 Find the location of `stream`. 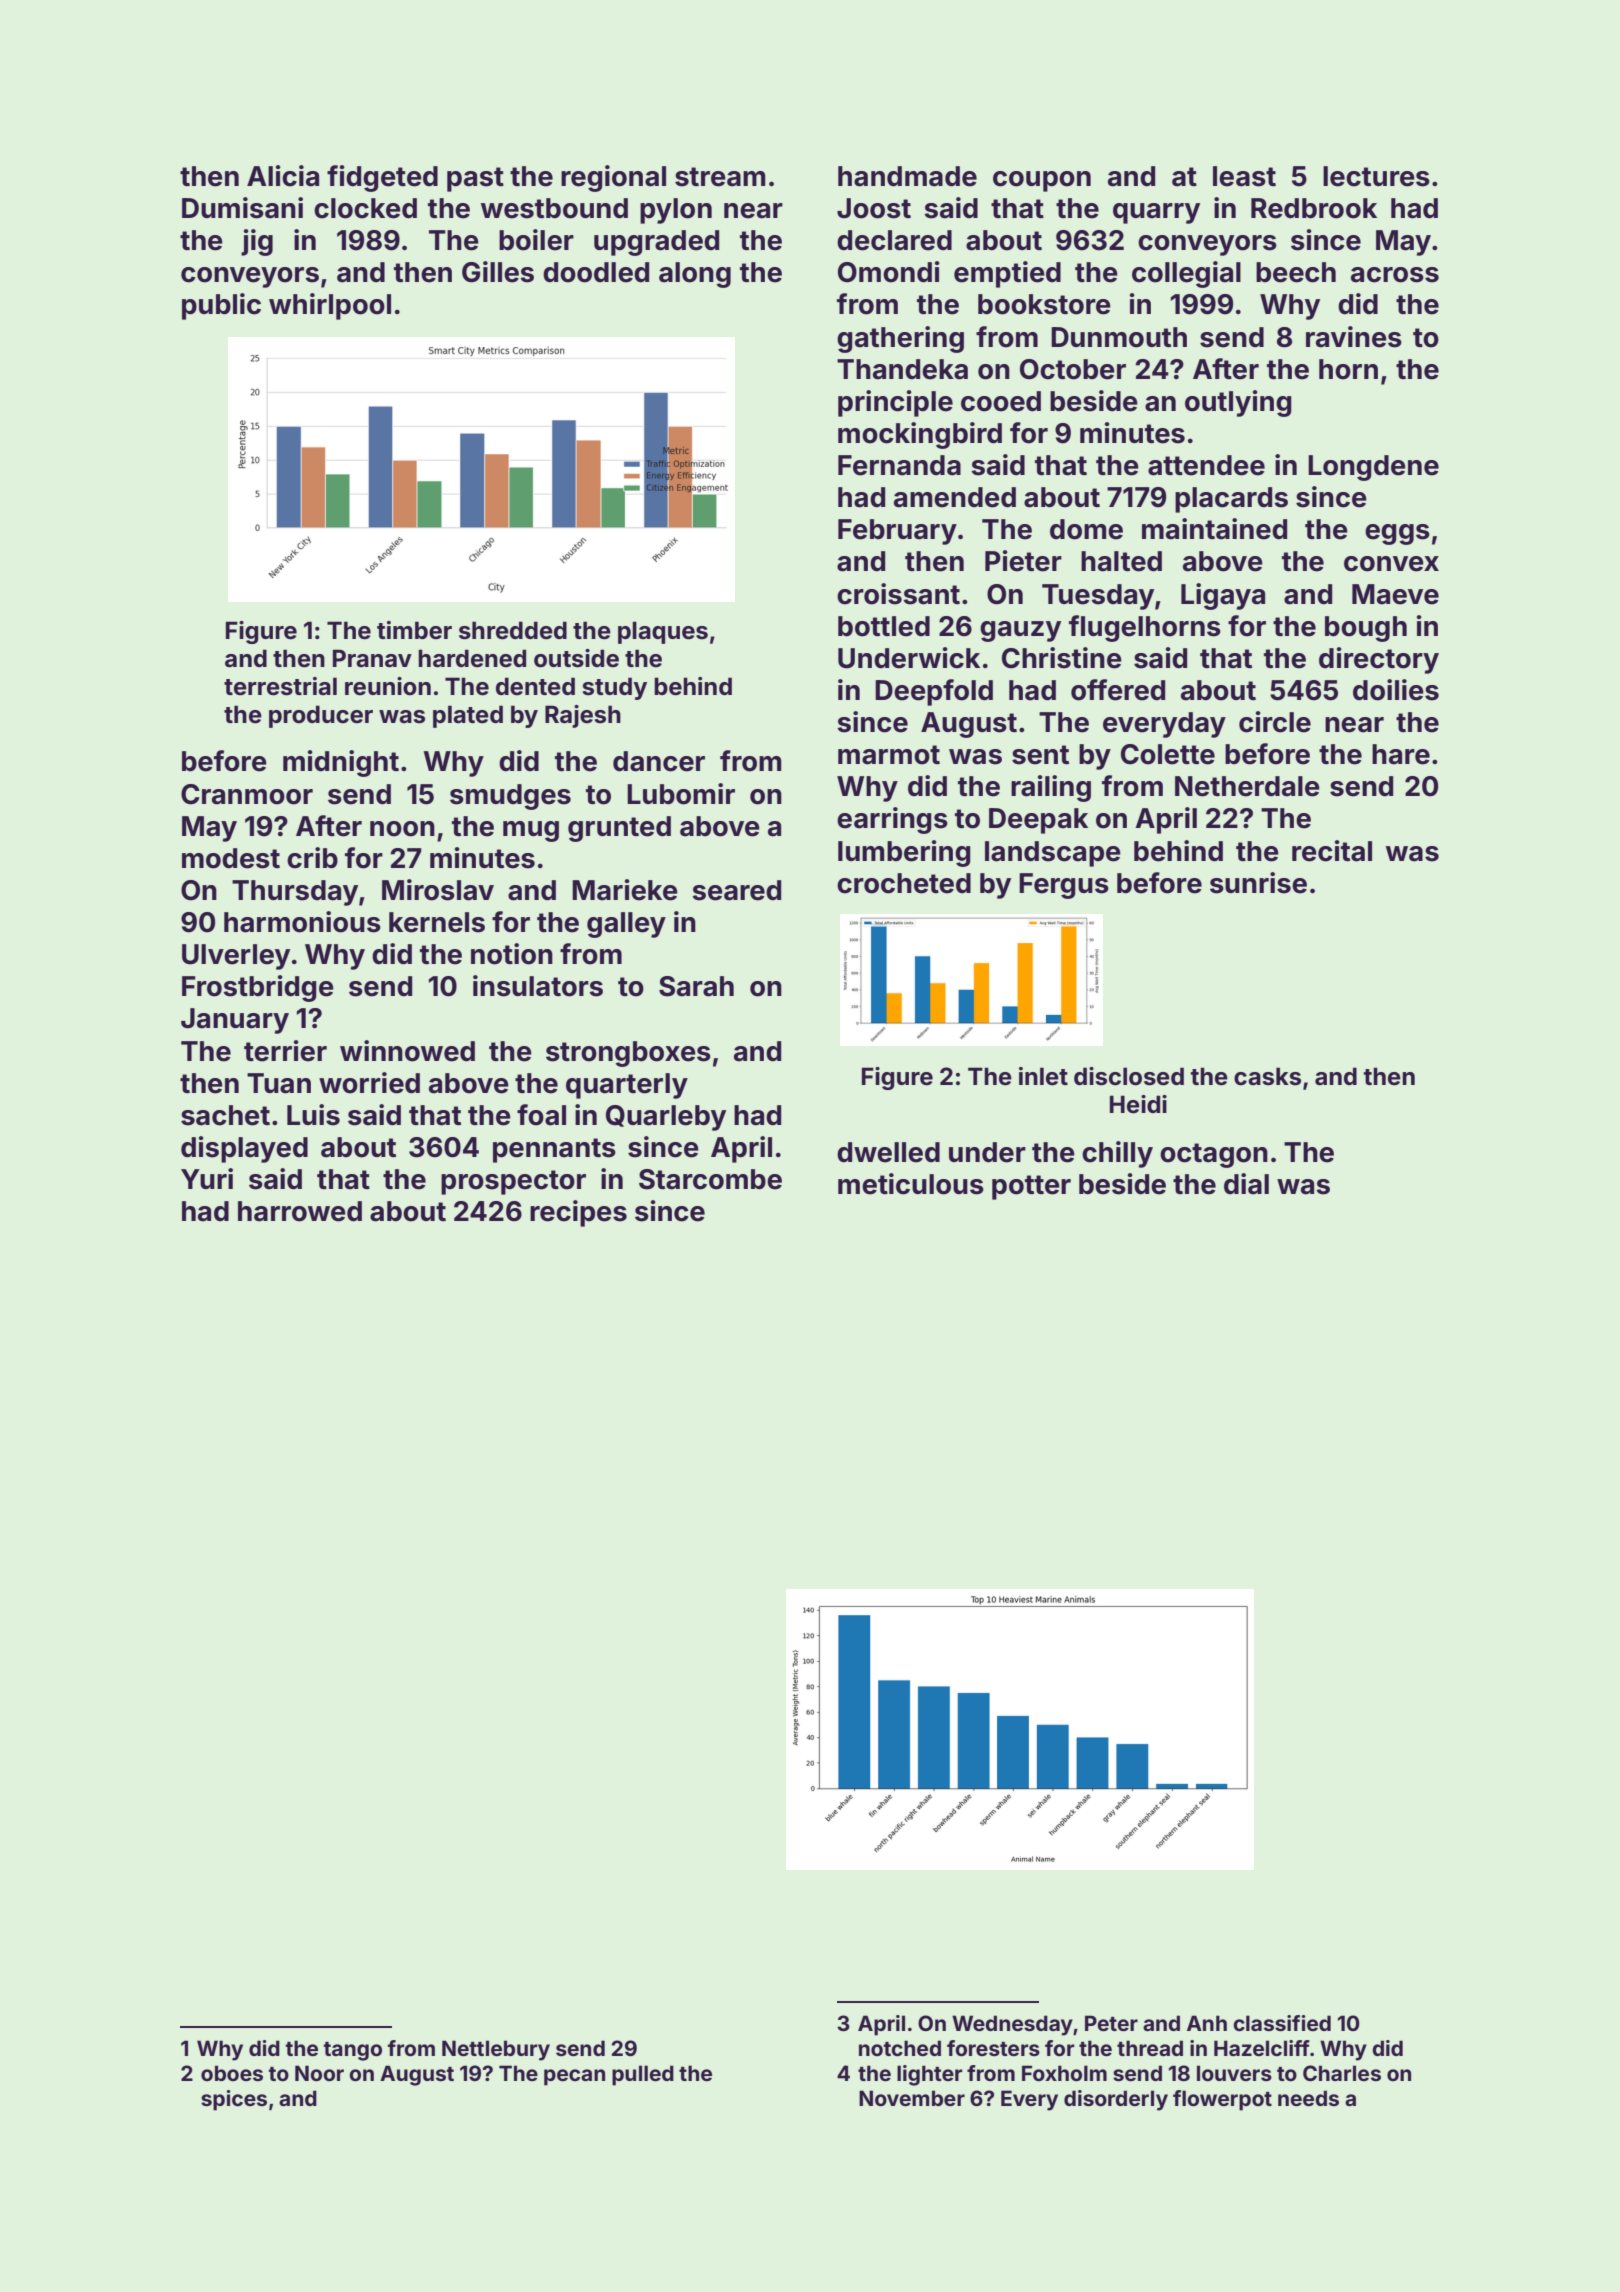

stream is located at coordinates (720, 177).
